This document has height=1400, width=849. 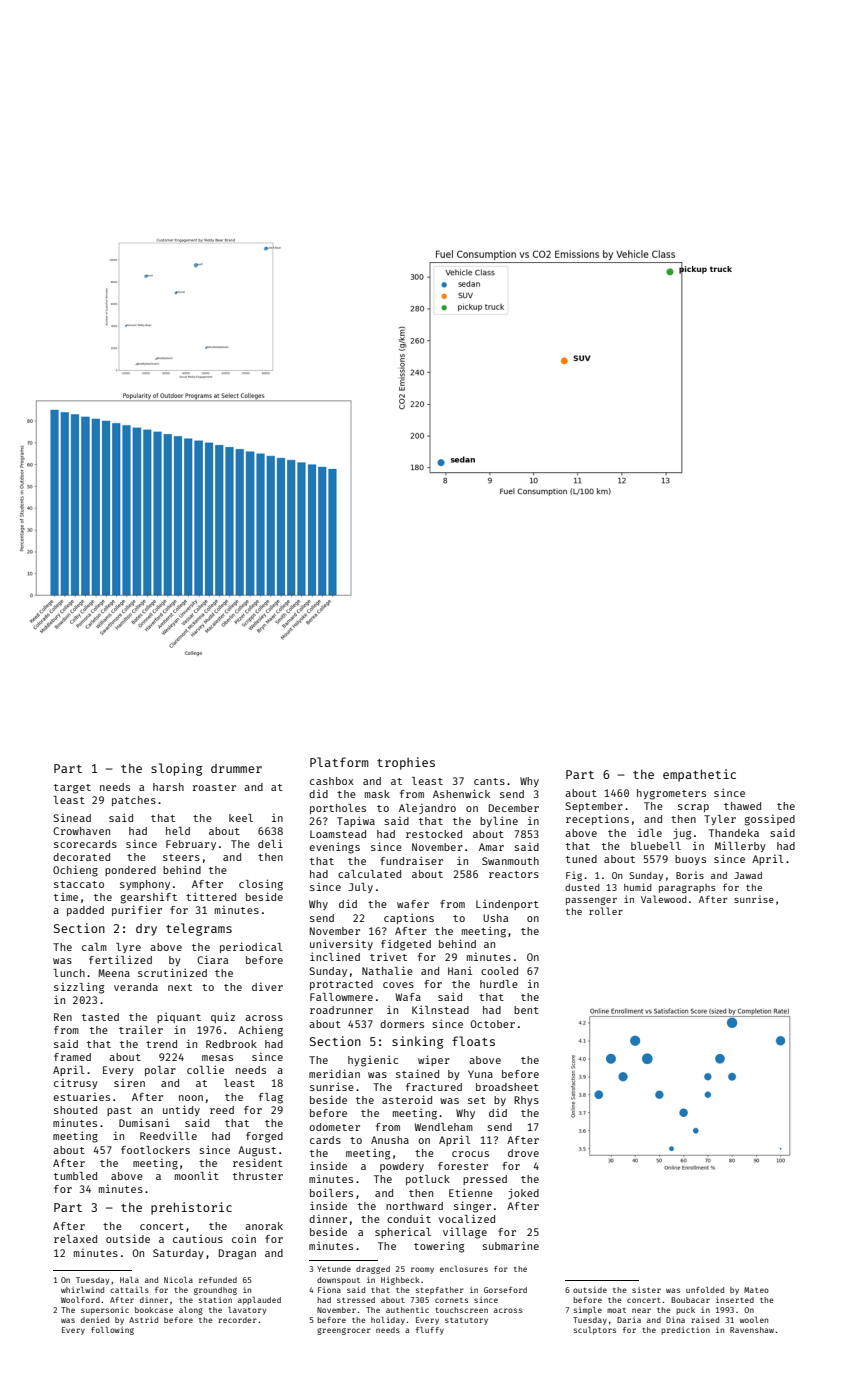 I want to click on mesas, so click(x=217, y=1058).
